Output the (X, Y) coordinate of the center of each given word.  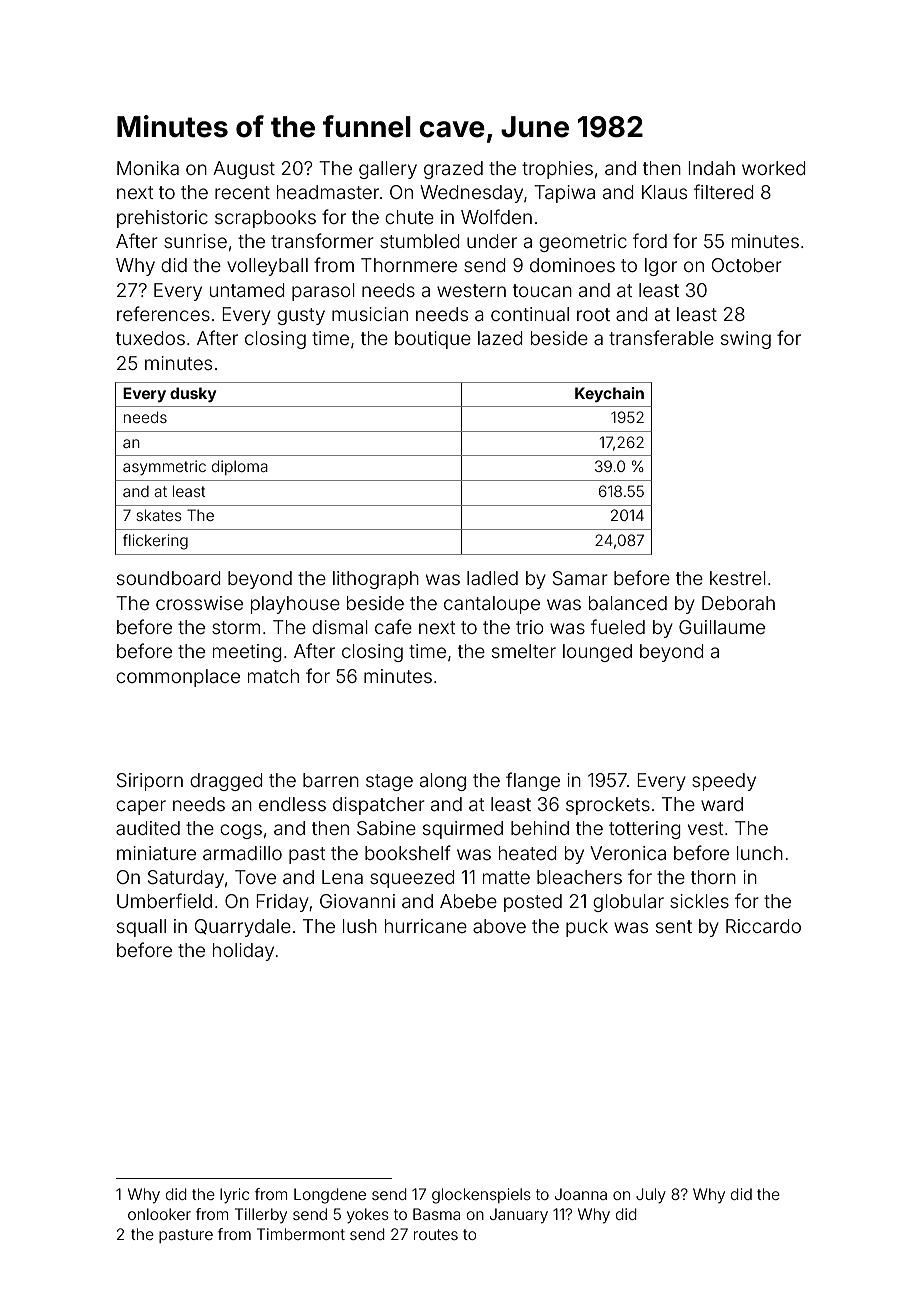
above (499, 926)
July (651, 1196)
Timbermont (301, 1234)
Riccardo (763, 926)
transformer (322, 240)
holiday (243, 952)
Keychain (609, 394)
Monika (148, 168)
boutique (433, 340)
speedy (724, 782)
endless (292, 804)
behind (540, 828)
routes (436, 1234)
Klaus (664, 192)
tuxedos (150, 338)
